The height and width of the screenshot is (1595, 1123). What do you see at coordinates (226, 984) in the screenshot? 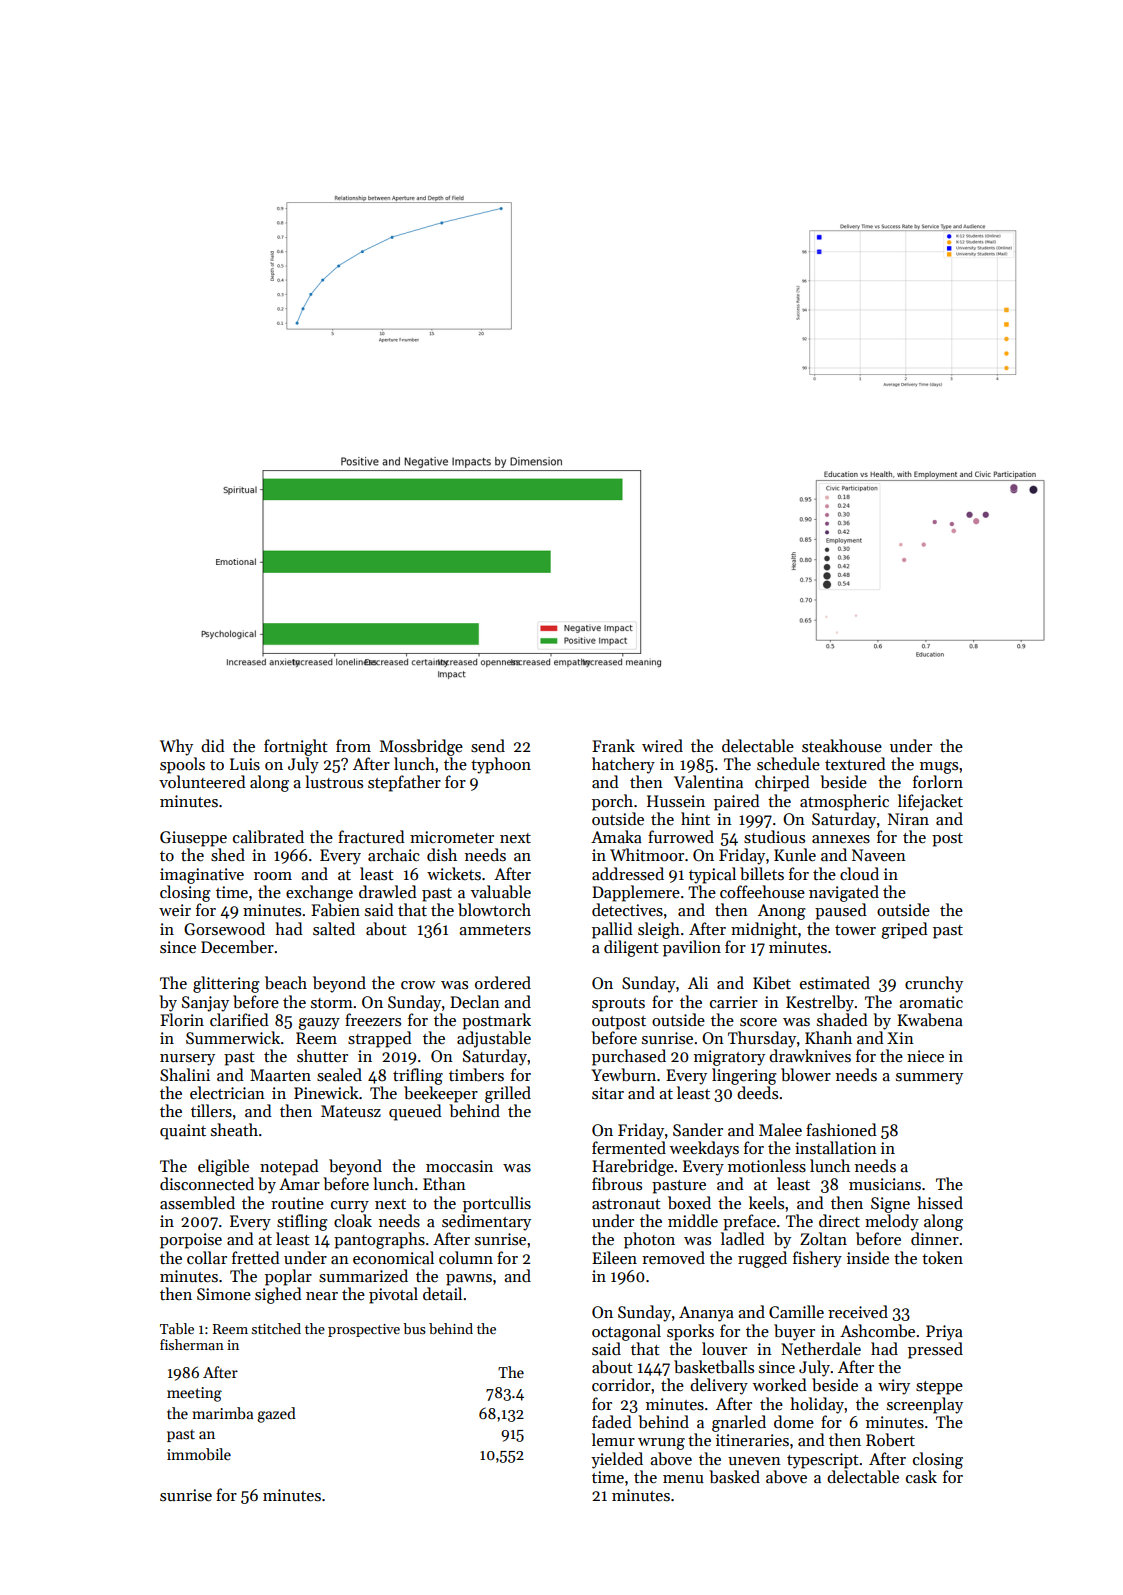
I see `glittering` at bounding box center [226, 984].
